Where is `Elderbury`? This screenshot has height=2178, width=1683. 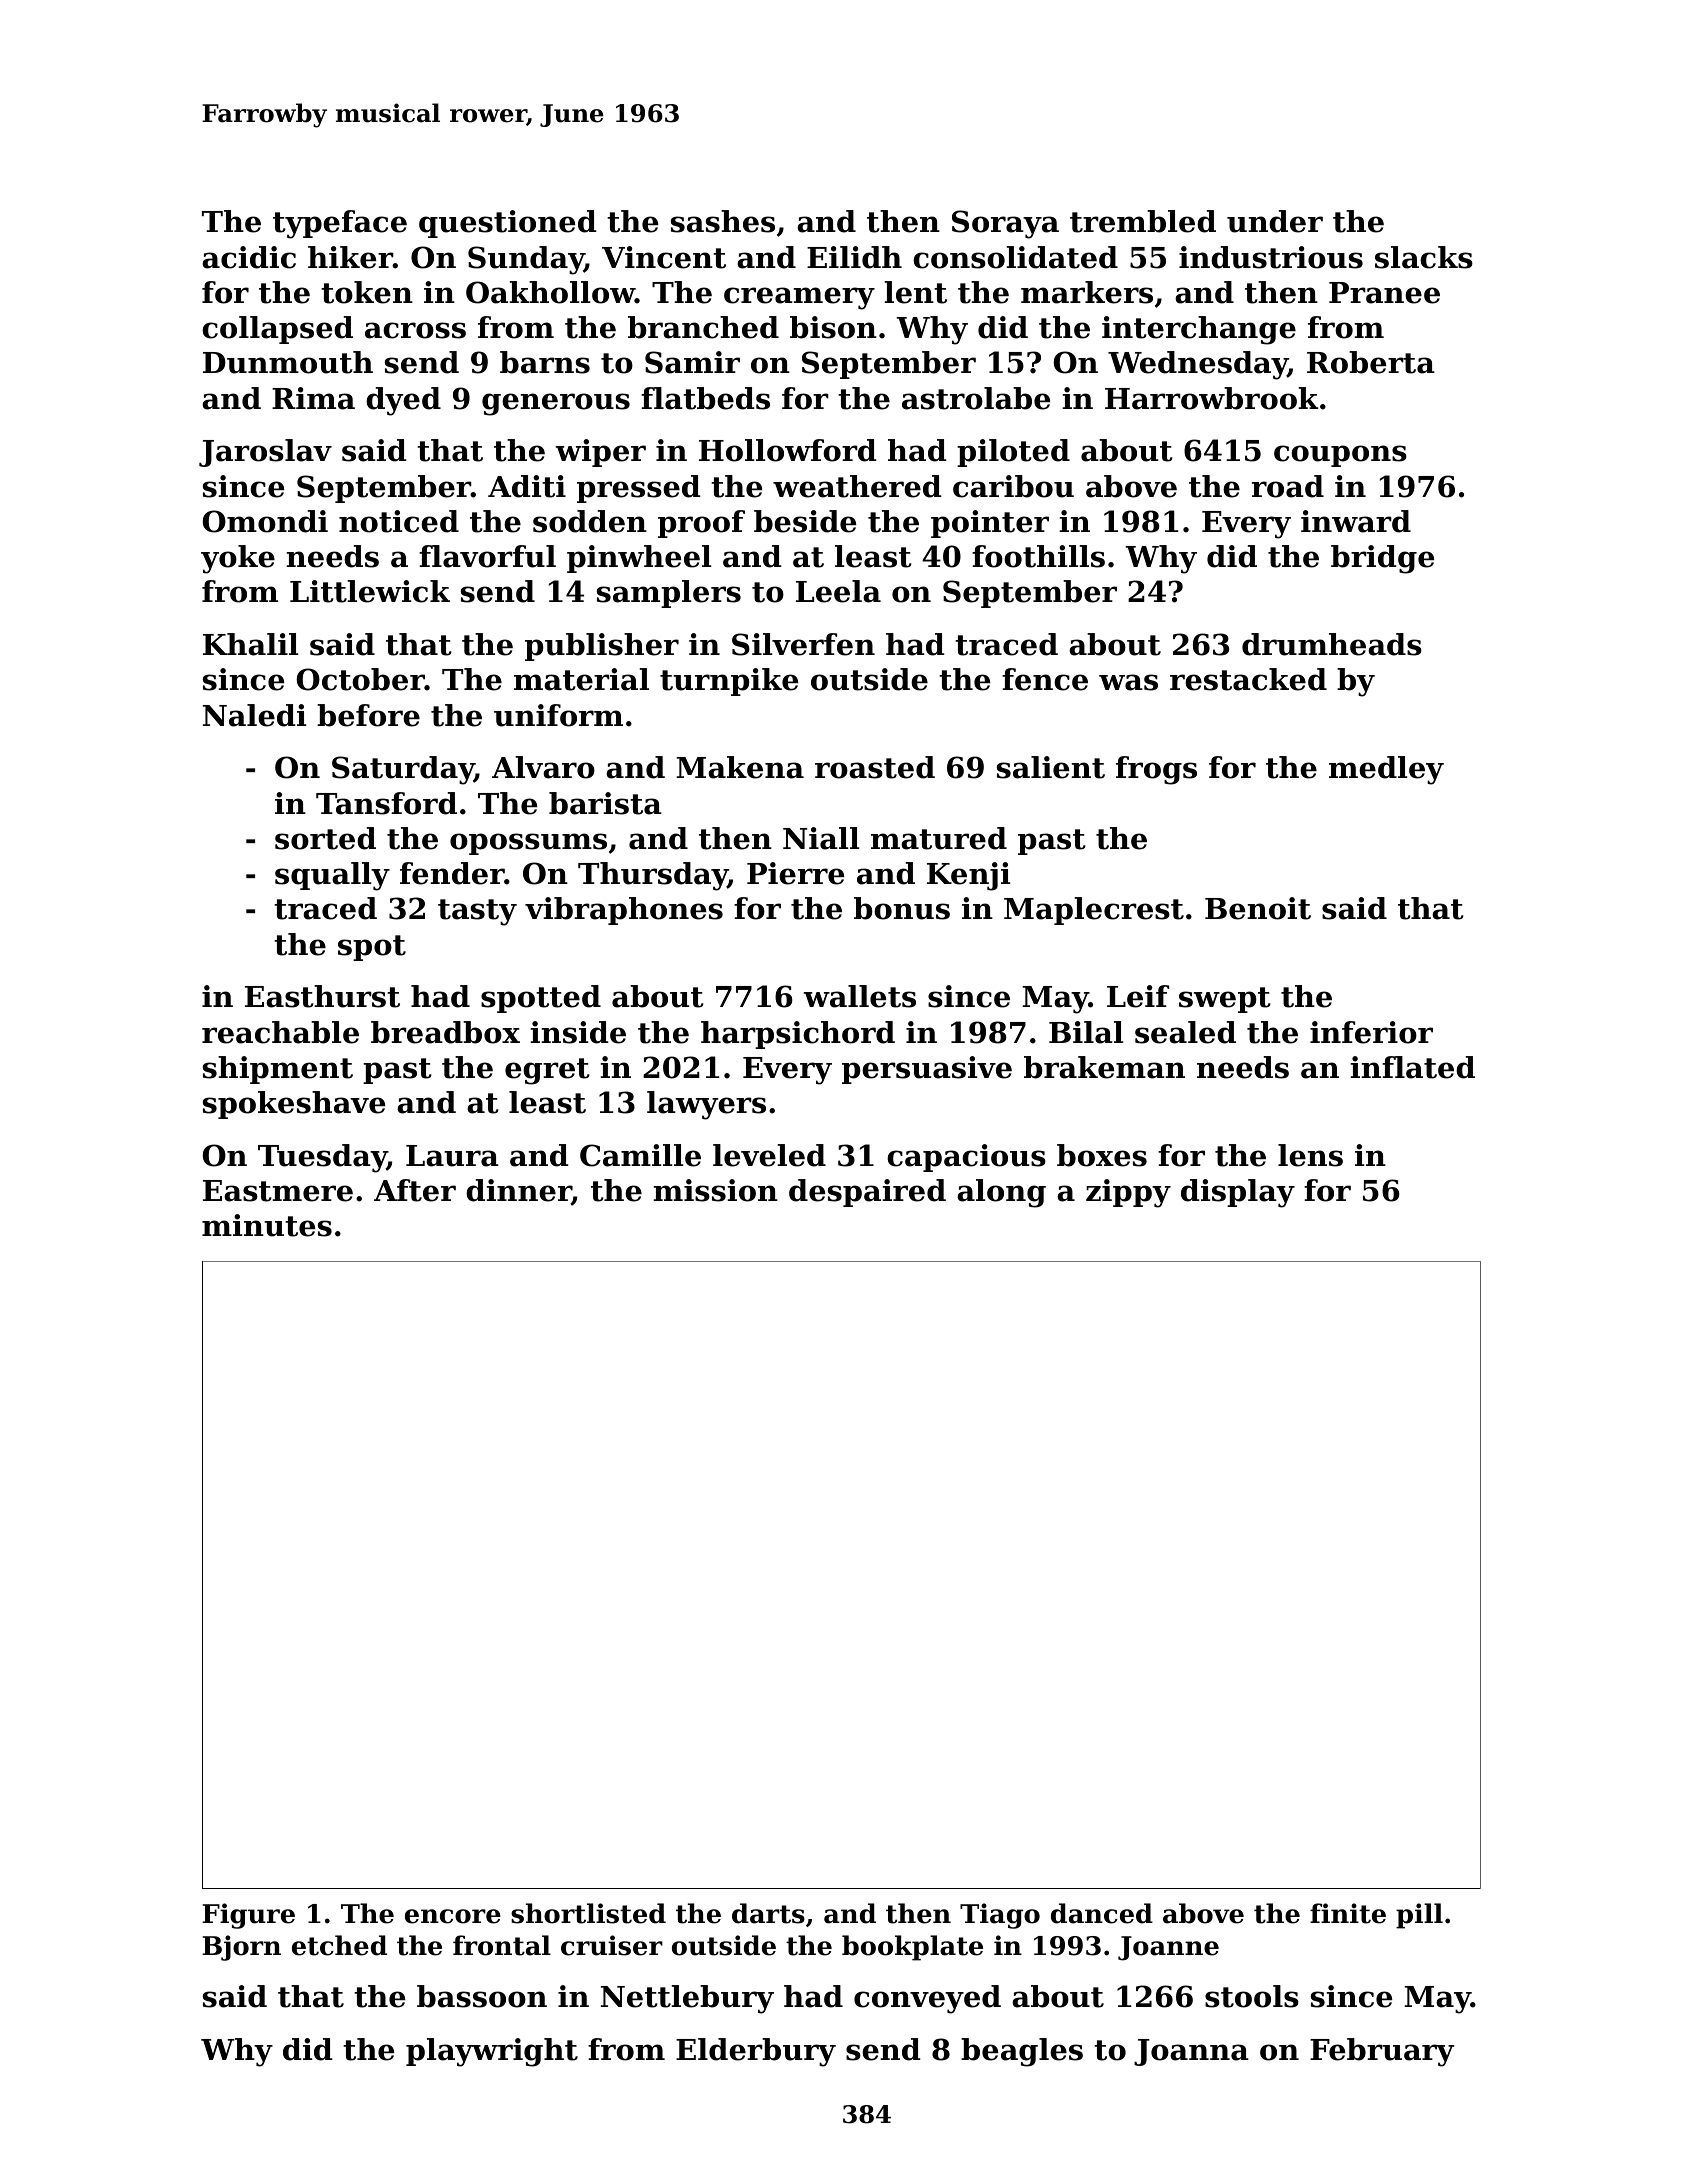 Elderbury is located at coordinates (756, 2052).
